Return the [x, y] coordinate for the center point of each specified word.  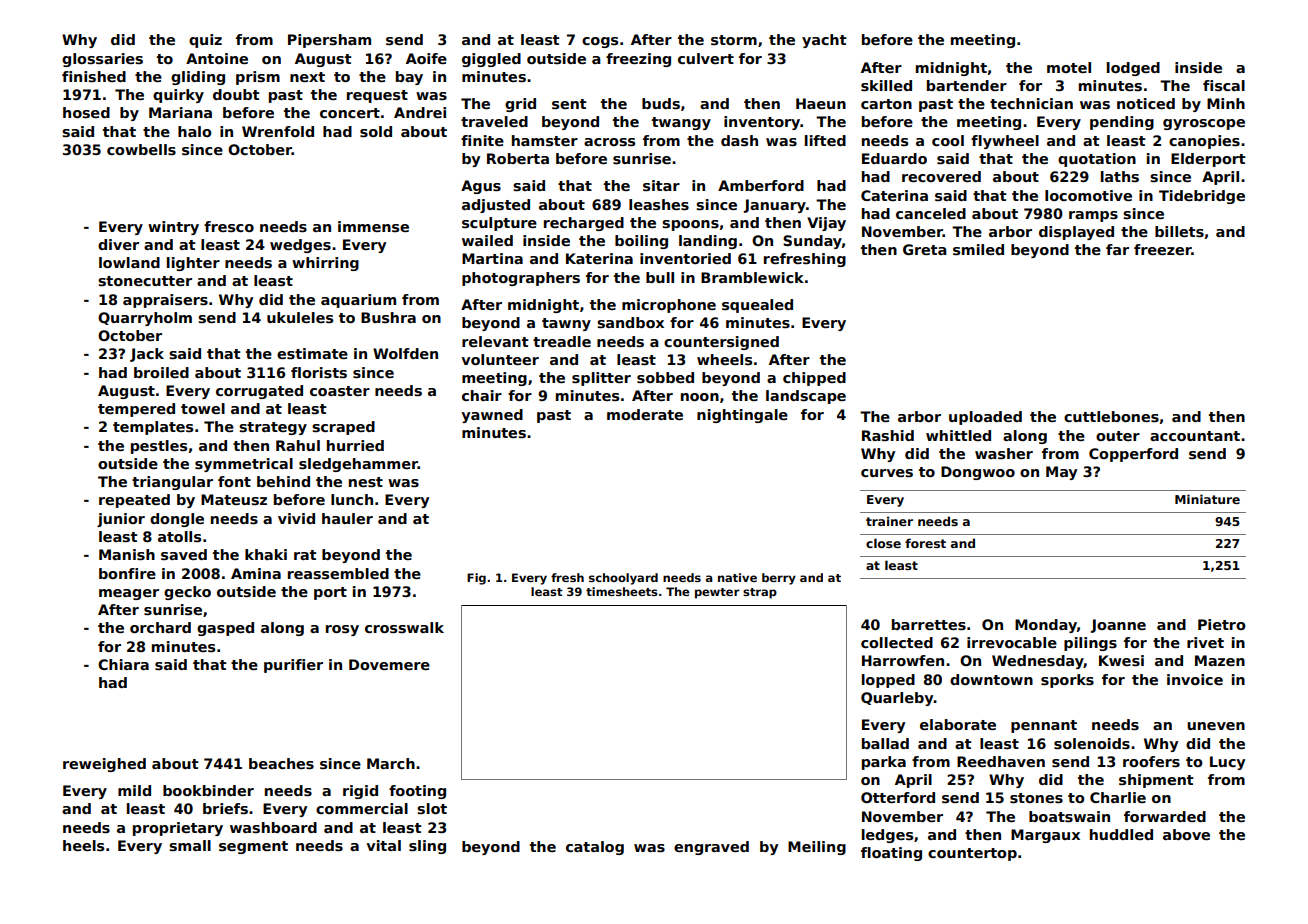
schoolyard [623, 579]
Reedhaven [1001, 761]
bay [409, 78]
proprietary [178, 829]
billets [1179, 231]
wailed [487, 240]
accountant [1195, 436]
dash [739, 140]
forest [925, 543]
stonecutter [145, 281]
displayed [1076, 233]
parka [884, 763]
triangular [172, 483]
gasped [225, 629]
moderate [645, 414]
